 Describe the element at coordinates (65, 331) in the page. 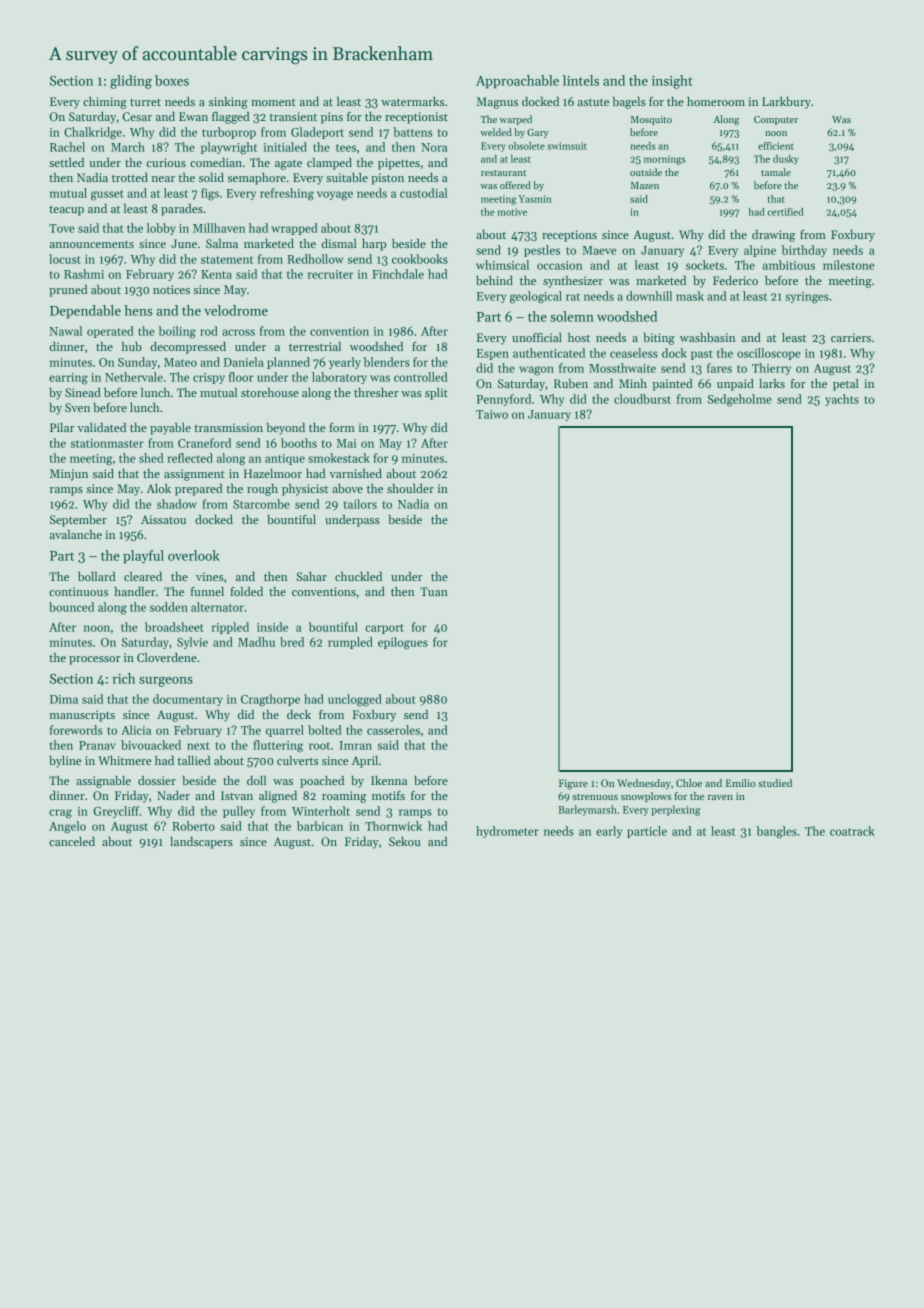

I see `Nawal` at that location.
